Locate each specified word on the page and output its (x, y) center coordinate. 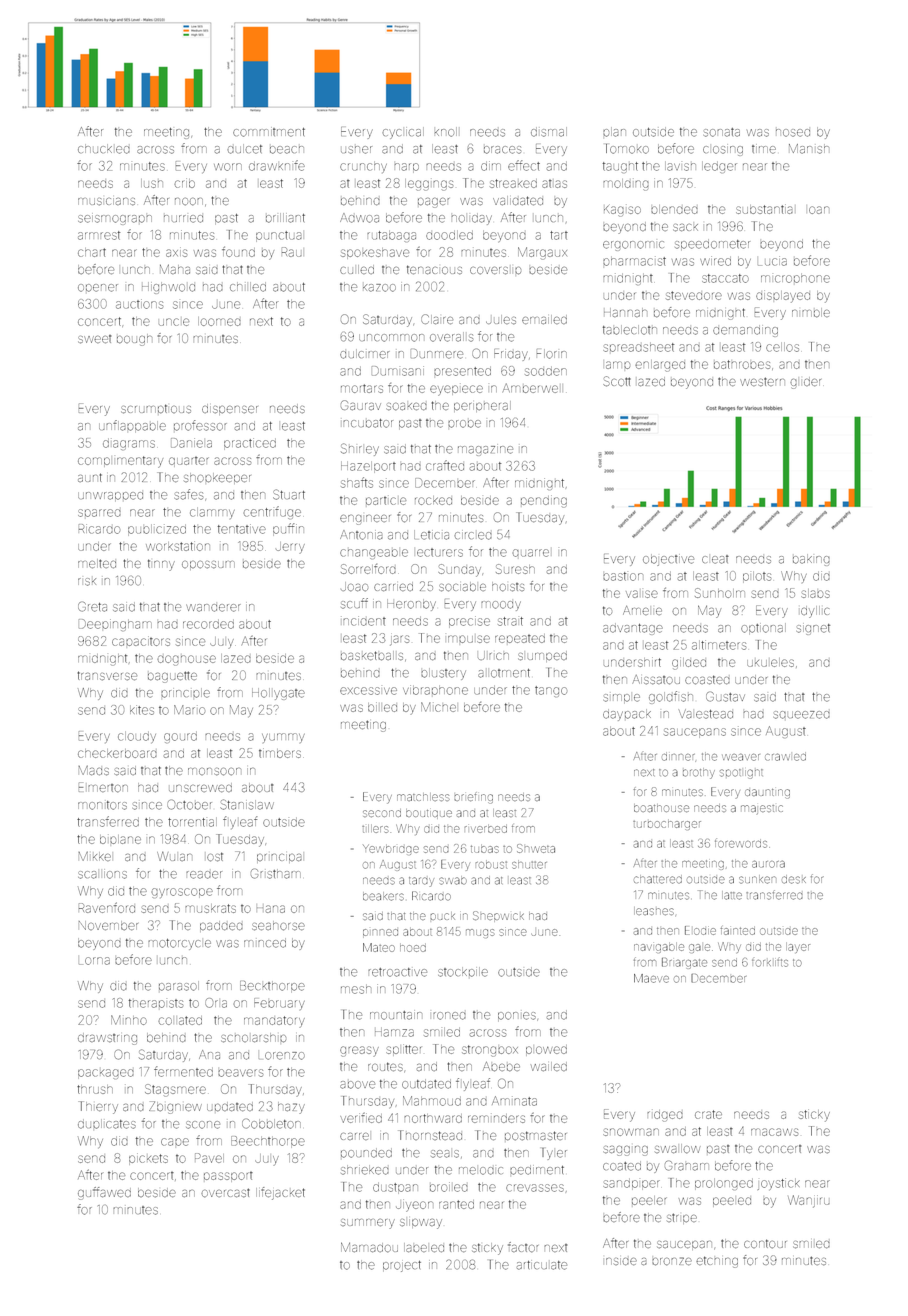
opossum (208, 565)
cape (175, 1142)
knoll (446, 132)
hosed (793, 133)
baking (811, 560)
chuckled (104, 149)
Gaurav (361, 405)
